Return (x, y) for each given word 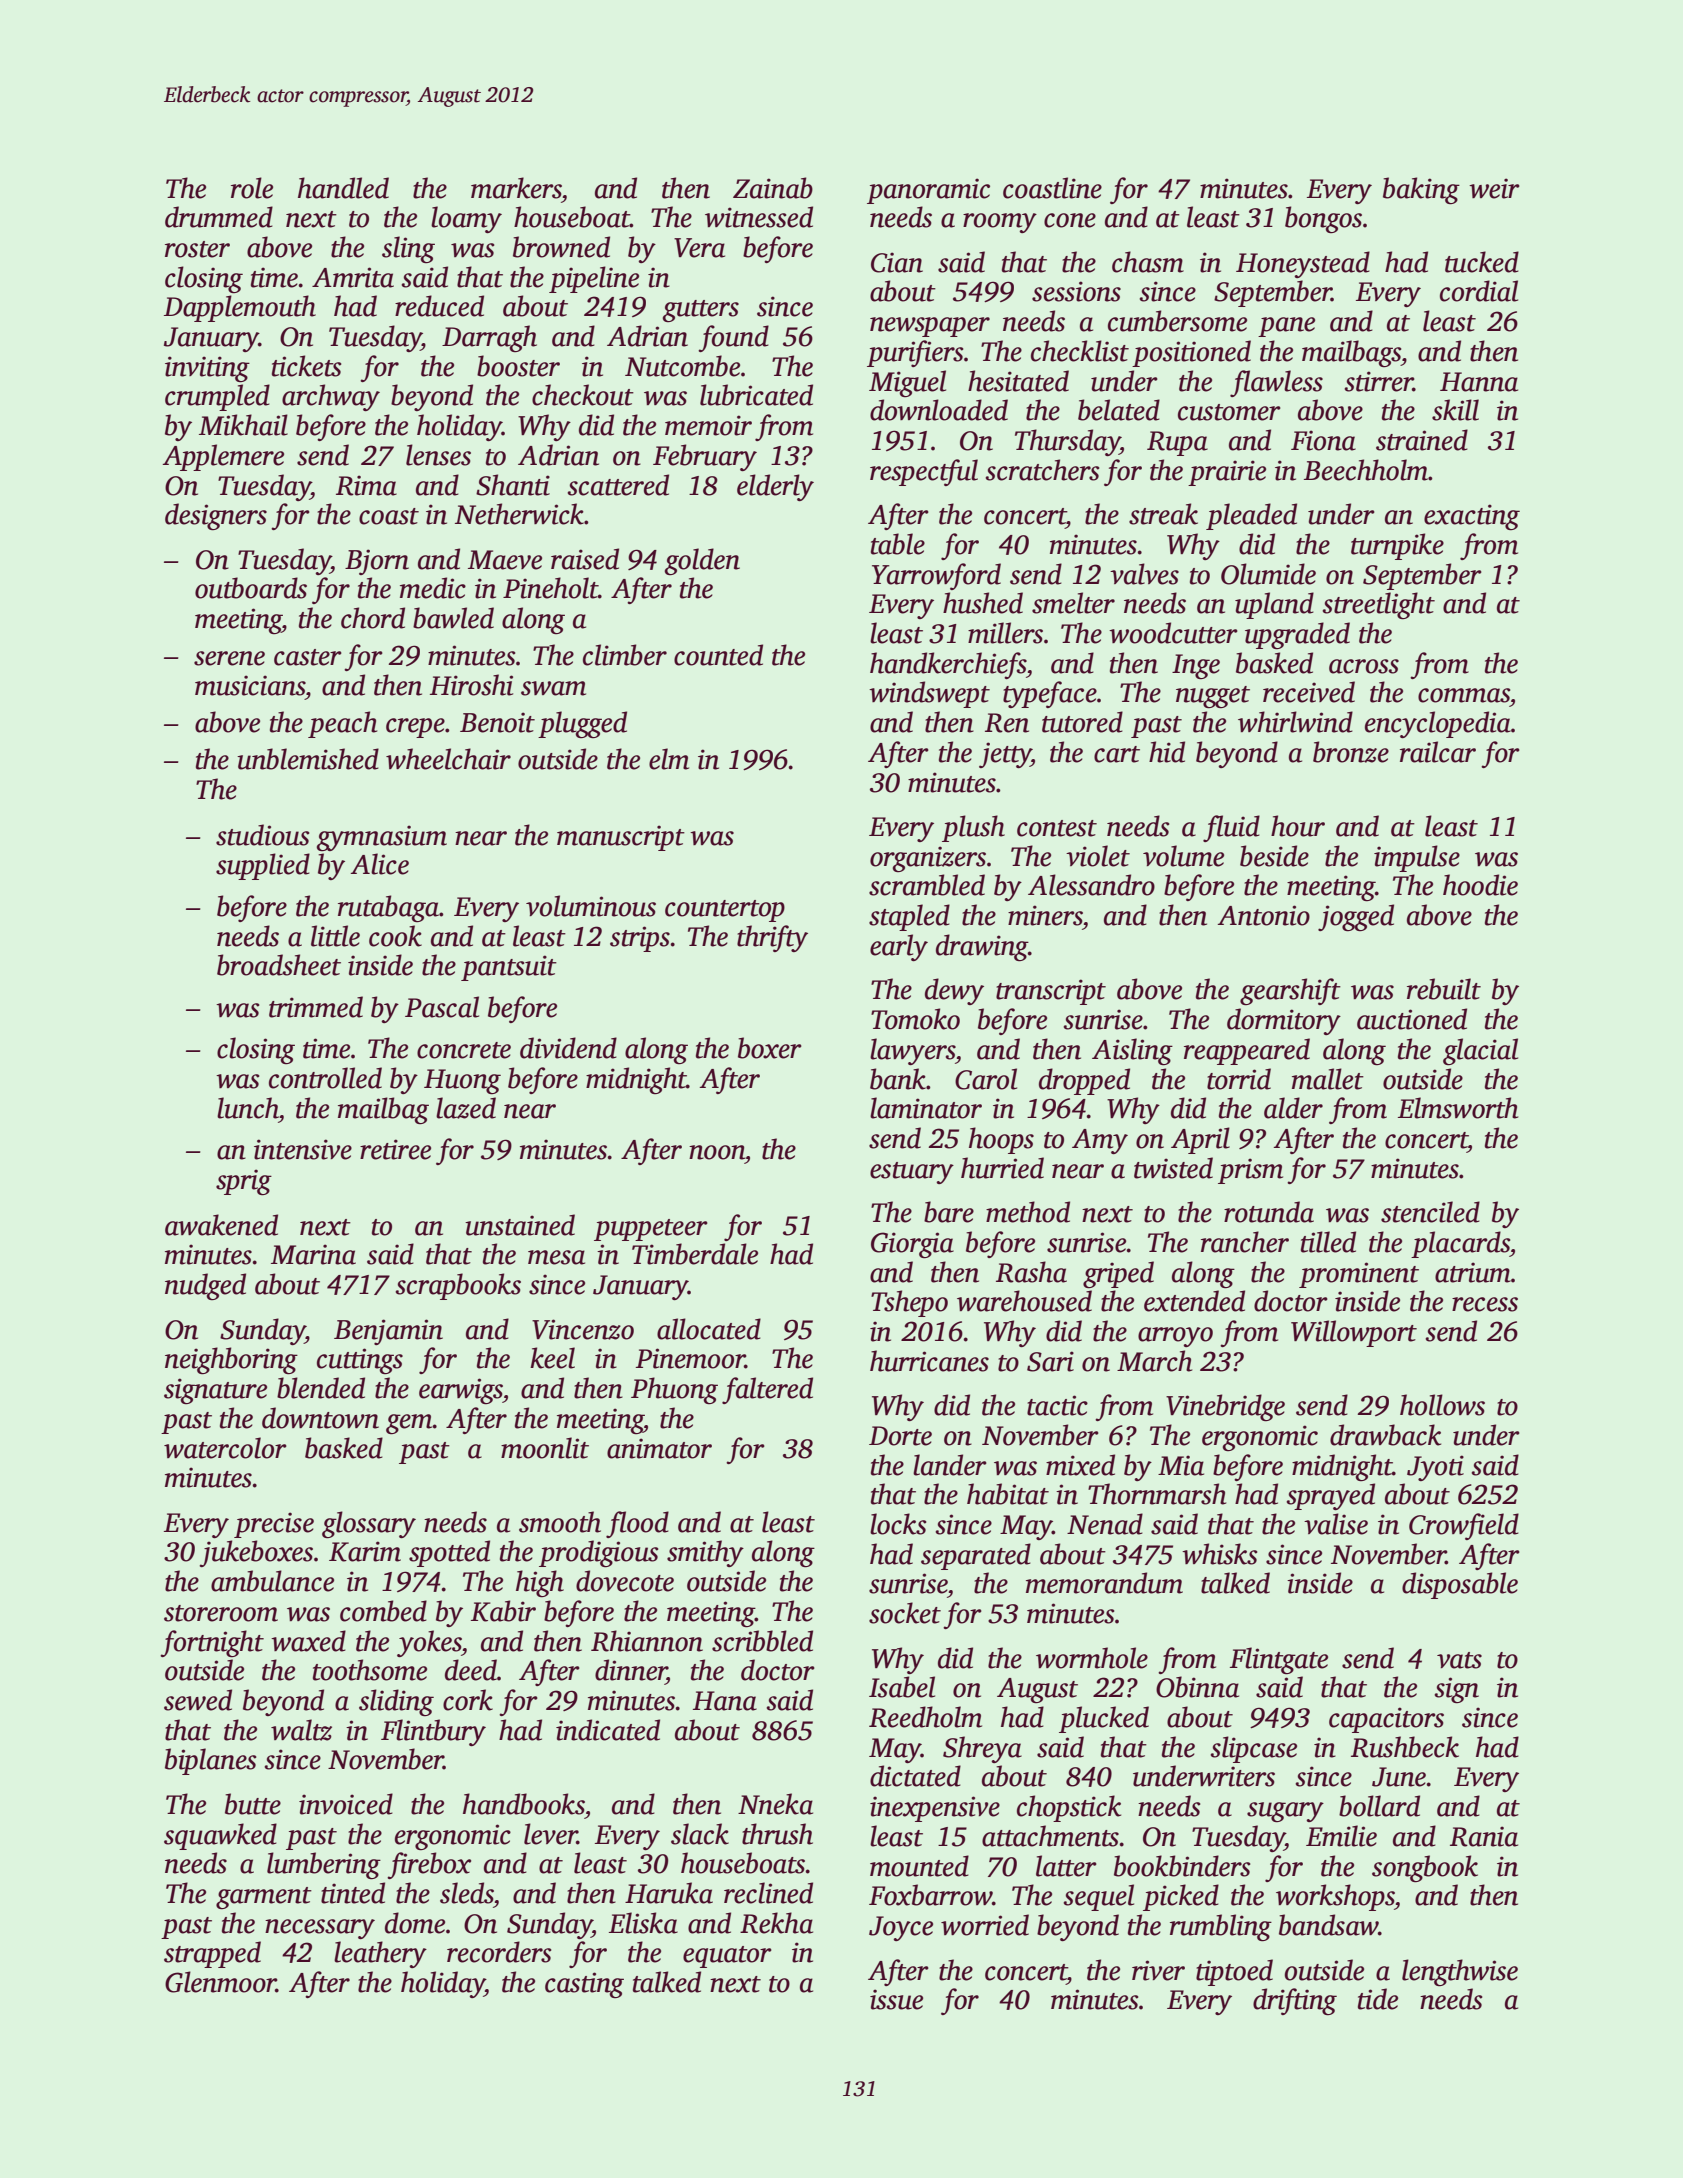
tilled (1328, 1242)
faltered (767, 1390)
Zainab (773, 188)
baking (1421, 190)
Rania (1484, 1836)
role (252, 188)
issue (896, 1999)
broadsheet (279, 965)
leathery (380, 1954)
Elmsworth (1458, 1108)
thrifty (772, 938)
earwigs (461, 1391)
